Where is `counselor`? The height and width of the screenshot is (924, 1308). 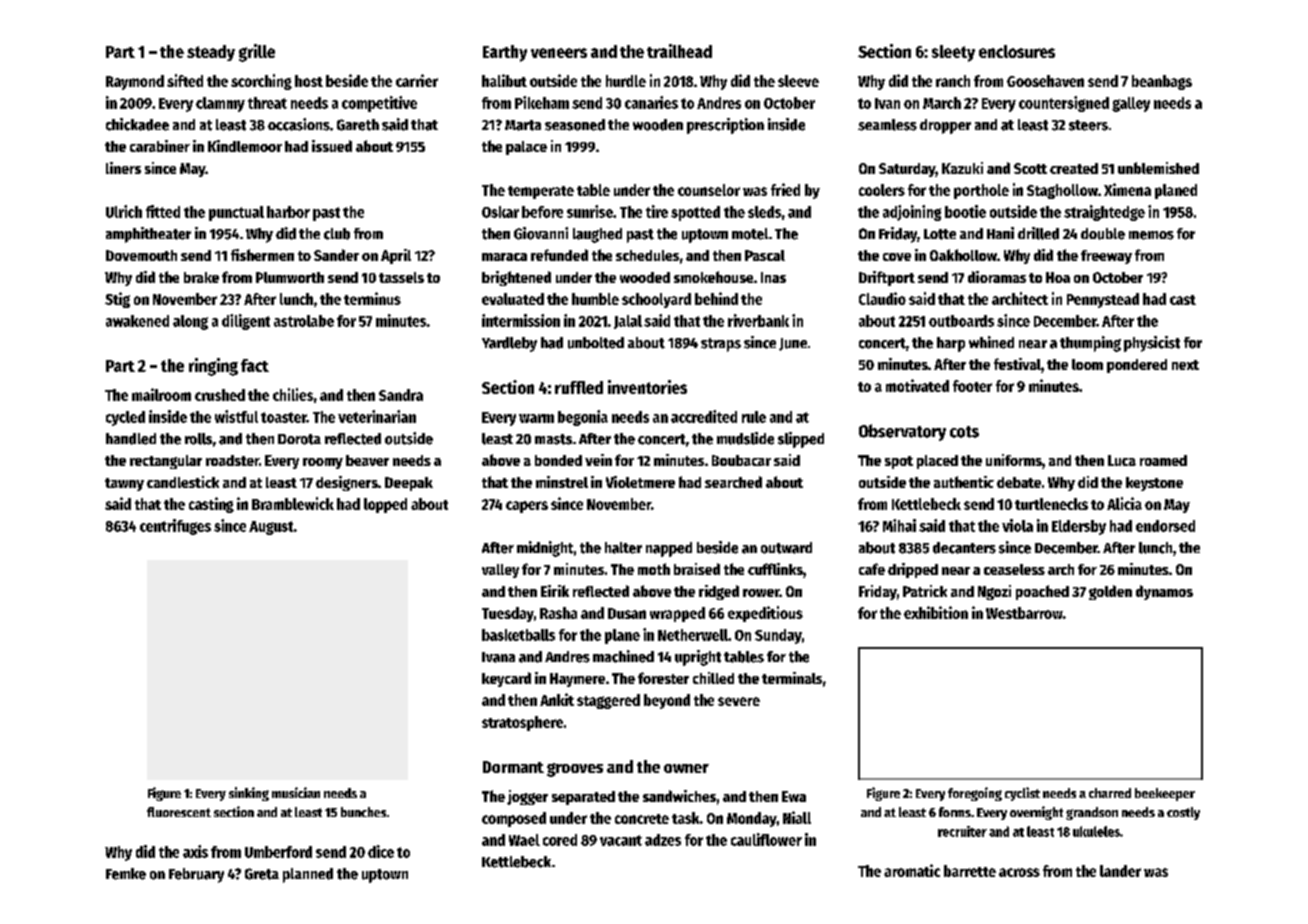 counselor is located at coordinates (709, 190).
